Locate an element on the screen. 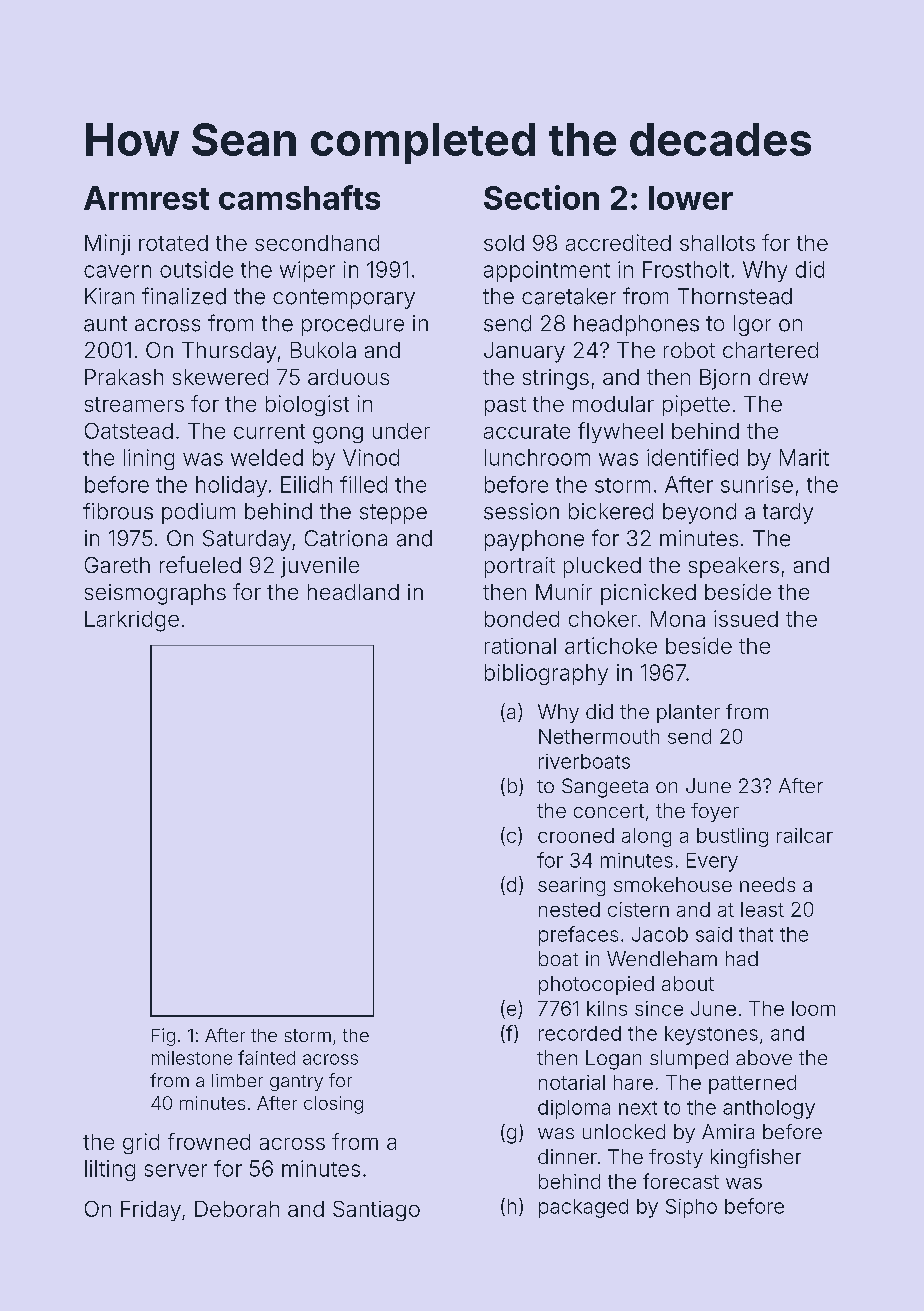 Image resolution: width=924 pixels, height=1311 pixels. refueled is located at coordinates (200, 564).
